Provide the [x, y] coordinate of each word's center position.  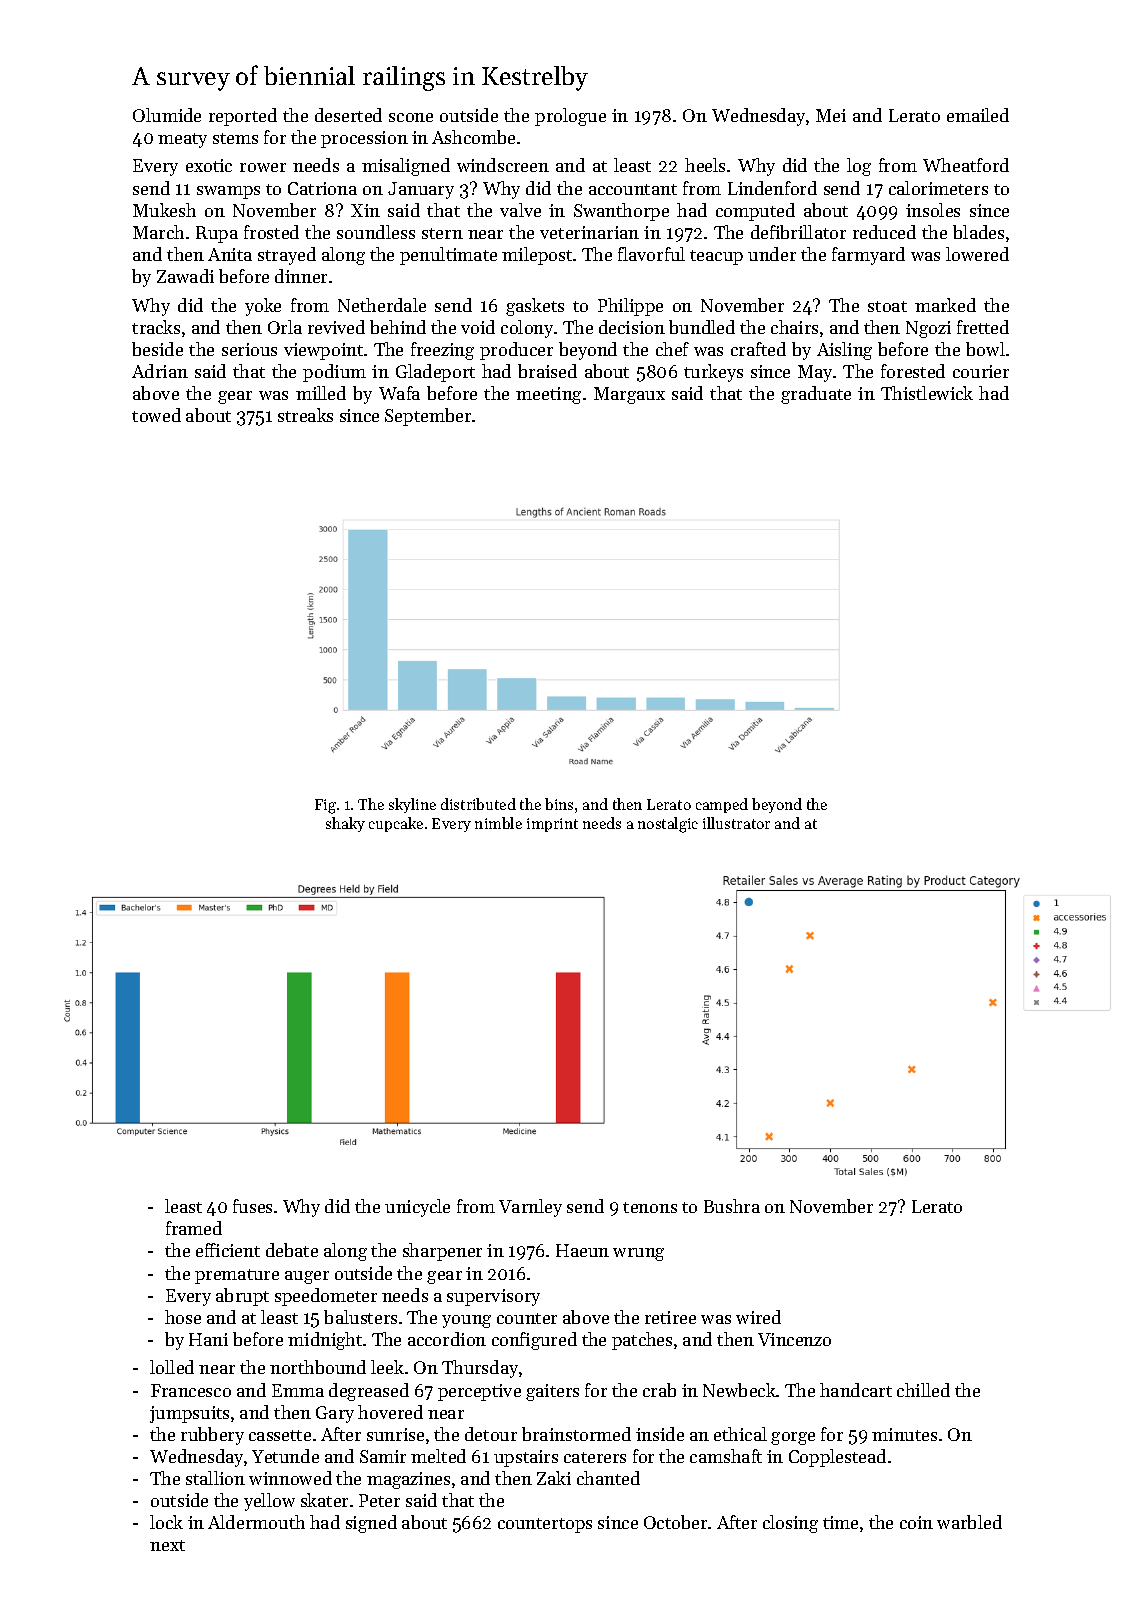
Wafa [399, 393]
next [167, 1545]
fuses [252, 1206]
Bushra [732, 1206]
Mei [831, 115]
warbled [969, 1522]
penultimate [448, 256]
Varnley [530, 1208]
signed [371, 1524]
